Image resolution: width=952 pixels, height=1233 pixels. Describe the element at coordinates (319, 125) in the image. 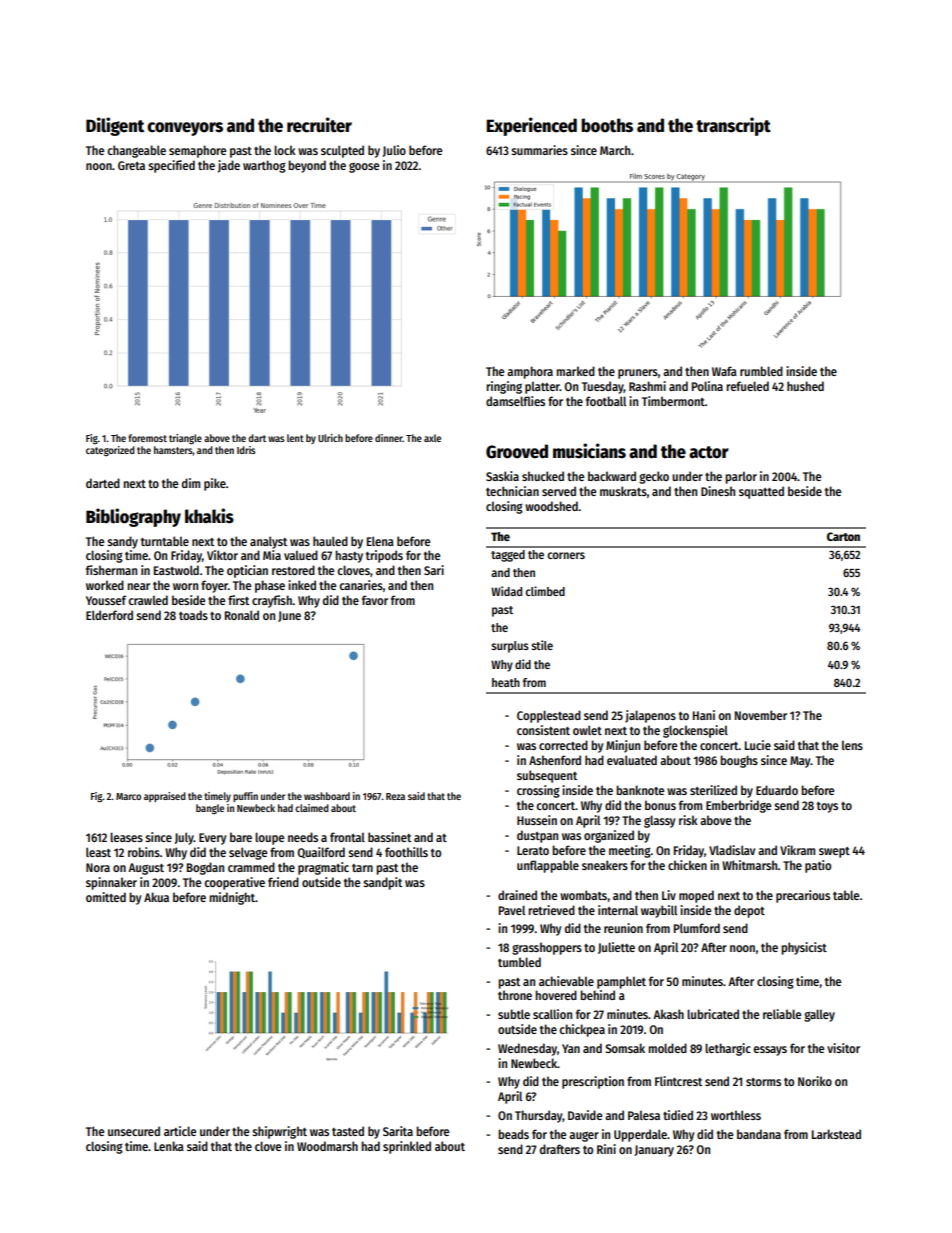

I see `recruiter` at that location.
